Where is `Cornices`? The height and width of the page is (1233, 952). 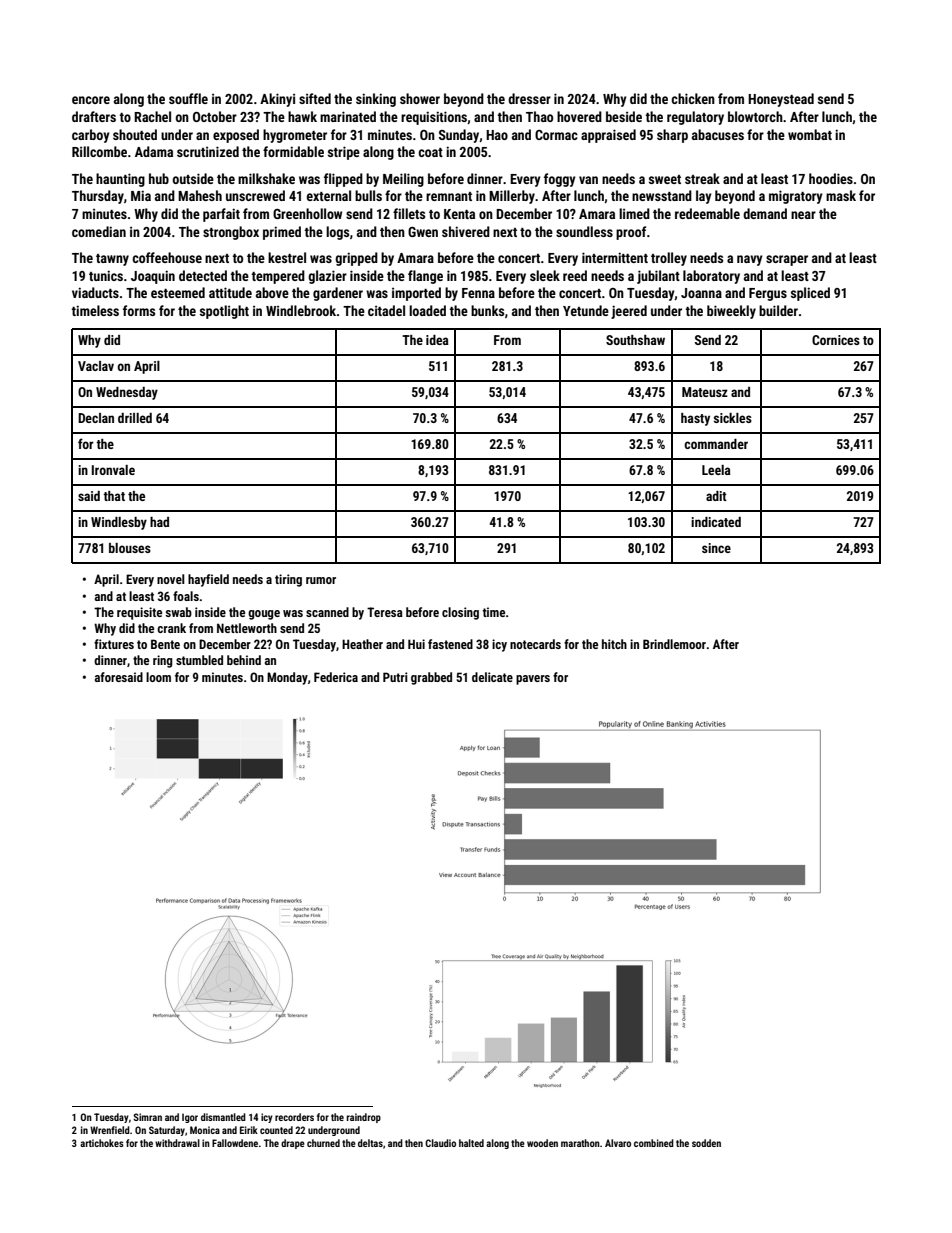
Cornices is located at coordinates (836, 340).
